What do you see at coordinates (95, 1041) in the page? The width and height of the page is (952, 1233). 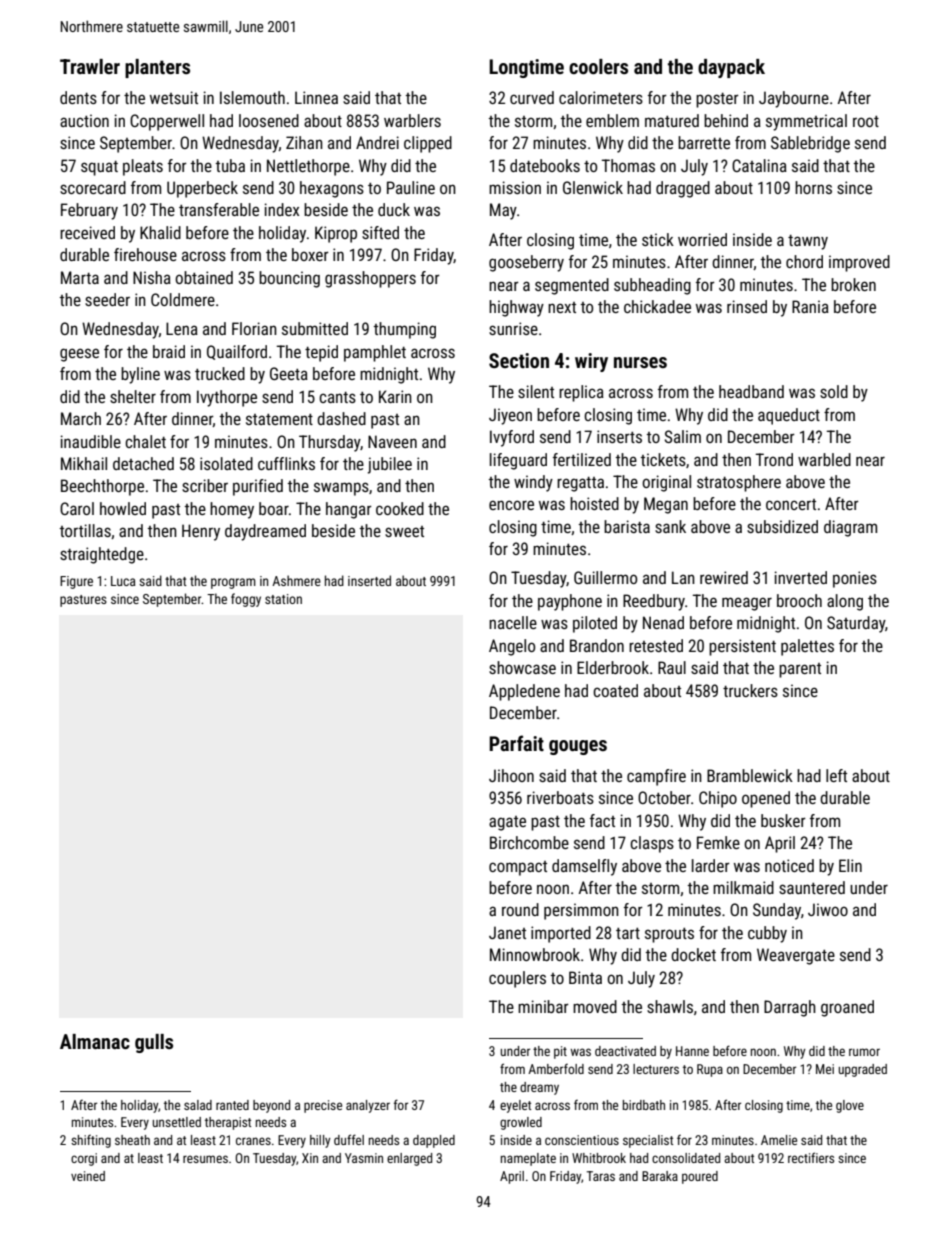 I see `Almanac` at bounding box center [95, 1041].
